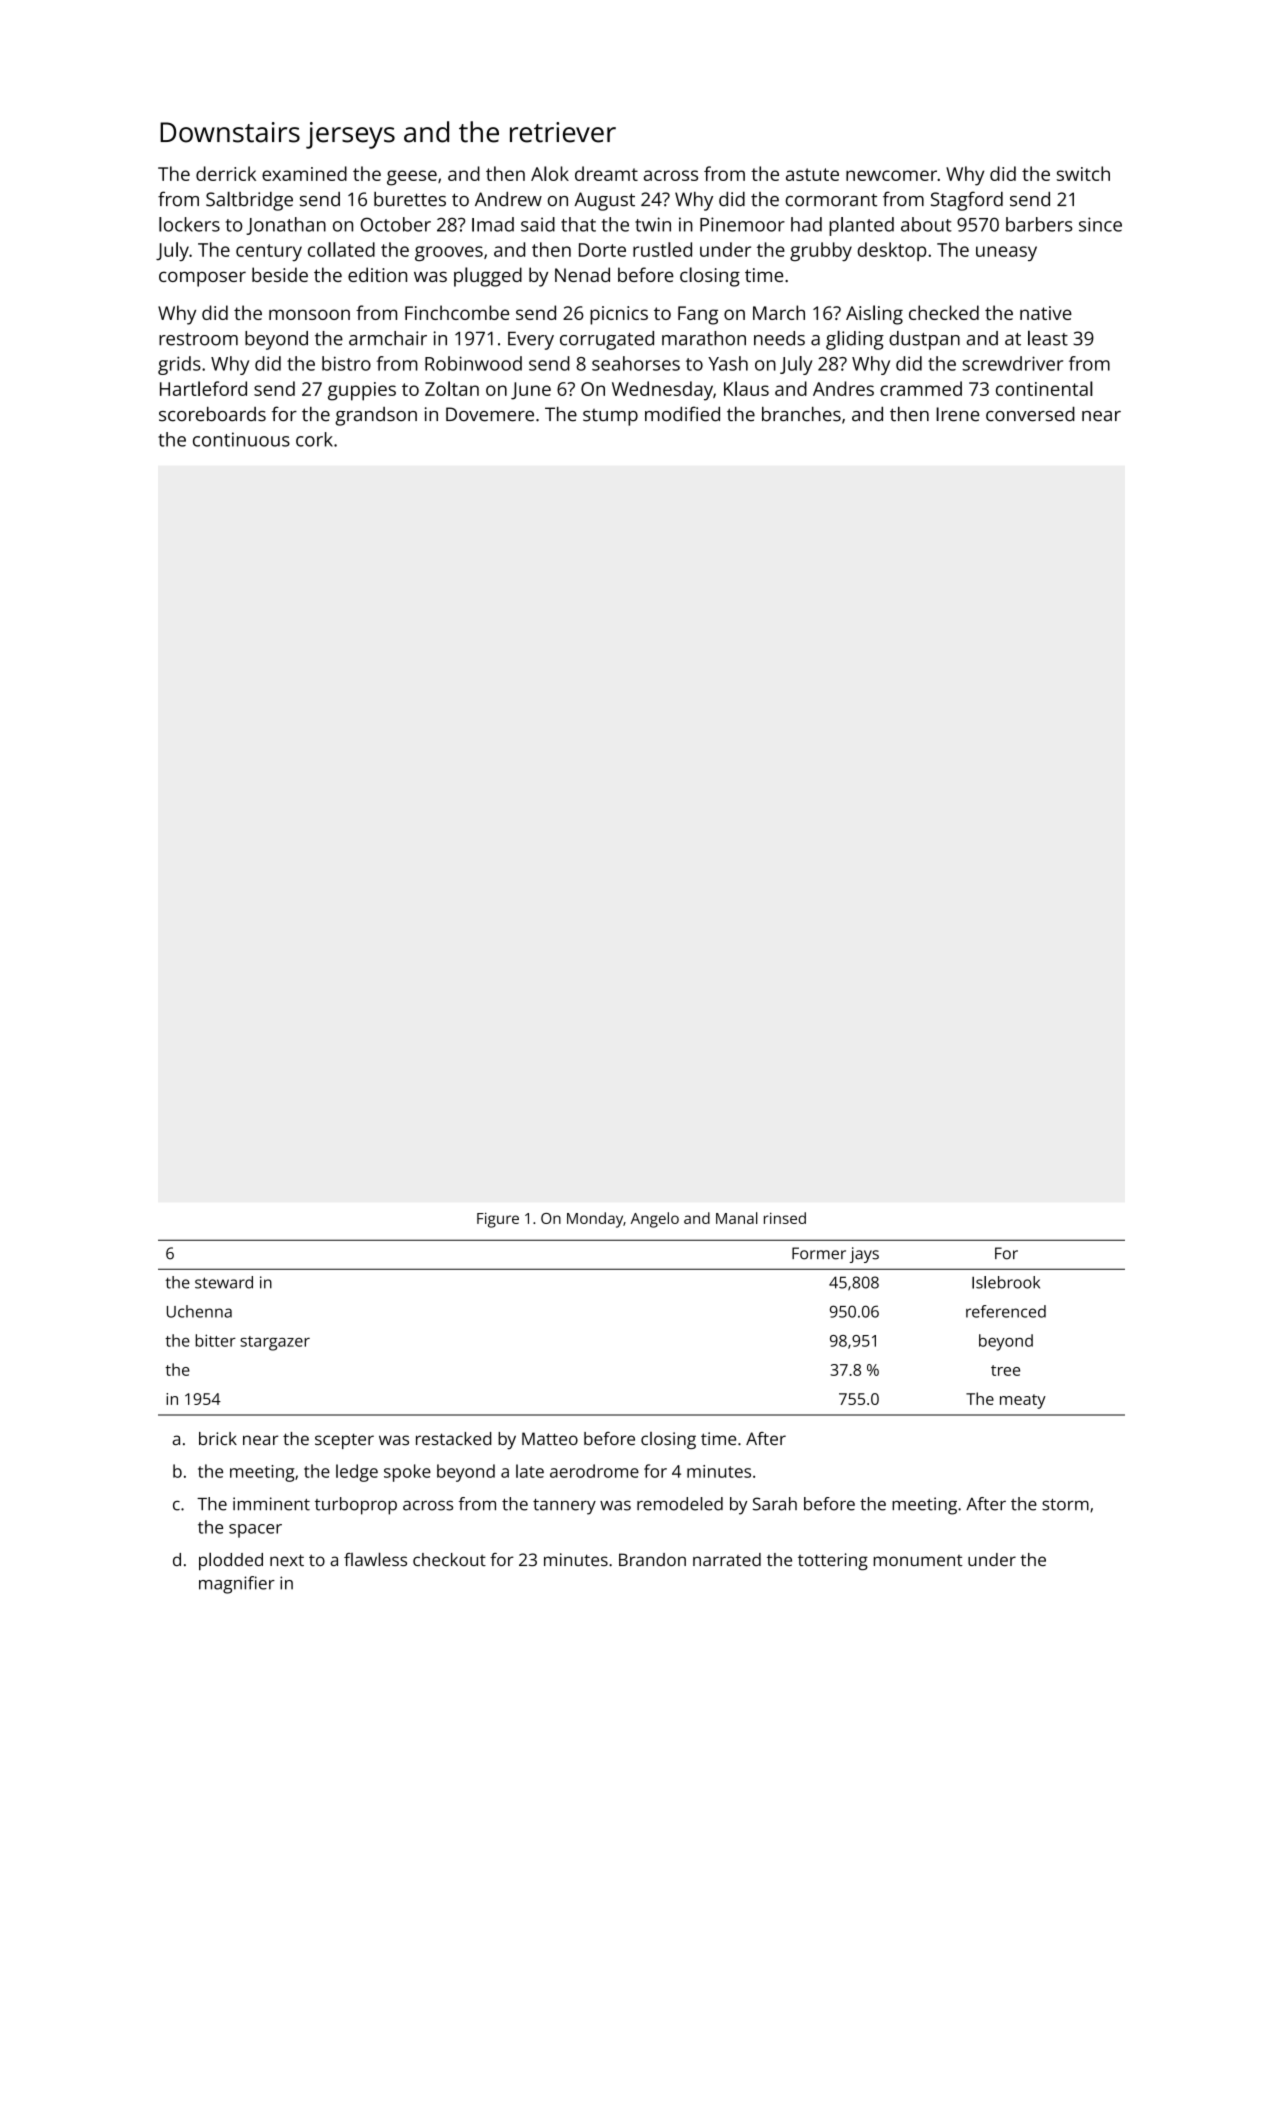  Describe the element at coordinates (595, 1220) in the screenshot. I see `Monday` at that location.
